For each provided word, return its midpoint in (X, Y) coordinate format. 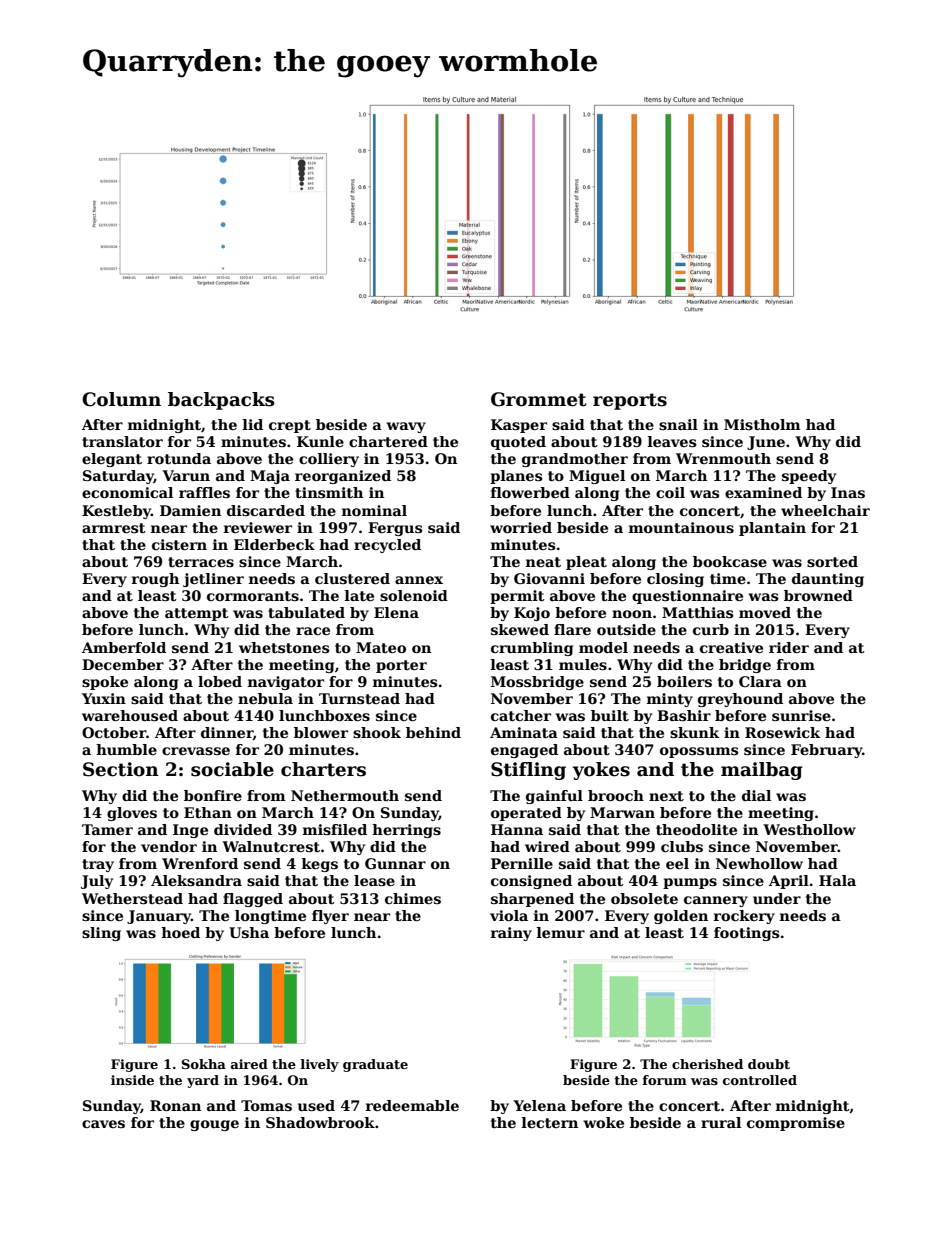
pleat (586, 563)
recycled (387, 546)
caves (103, 1124)
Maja (270, 477)
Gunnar (395, 863)
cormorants (253, 596)
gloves (132, 814)
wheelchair (825, 510)
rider (789, 647)
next (666, 796)
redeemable (412, 1105)
